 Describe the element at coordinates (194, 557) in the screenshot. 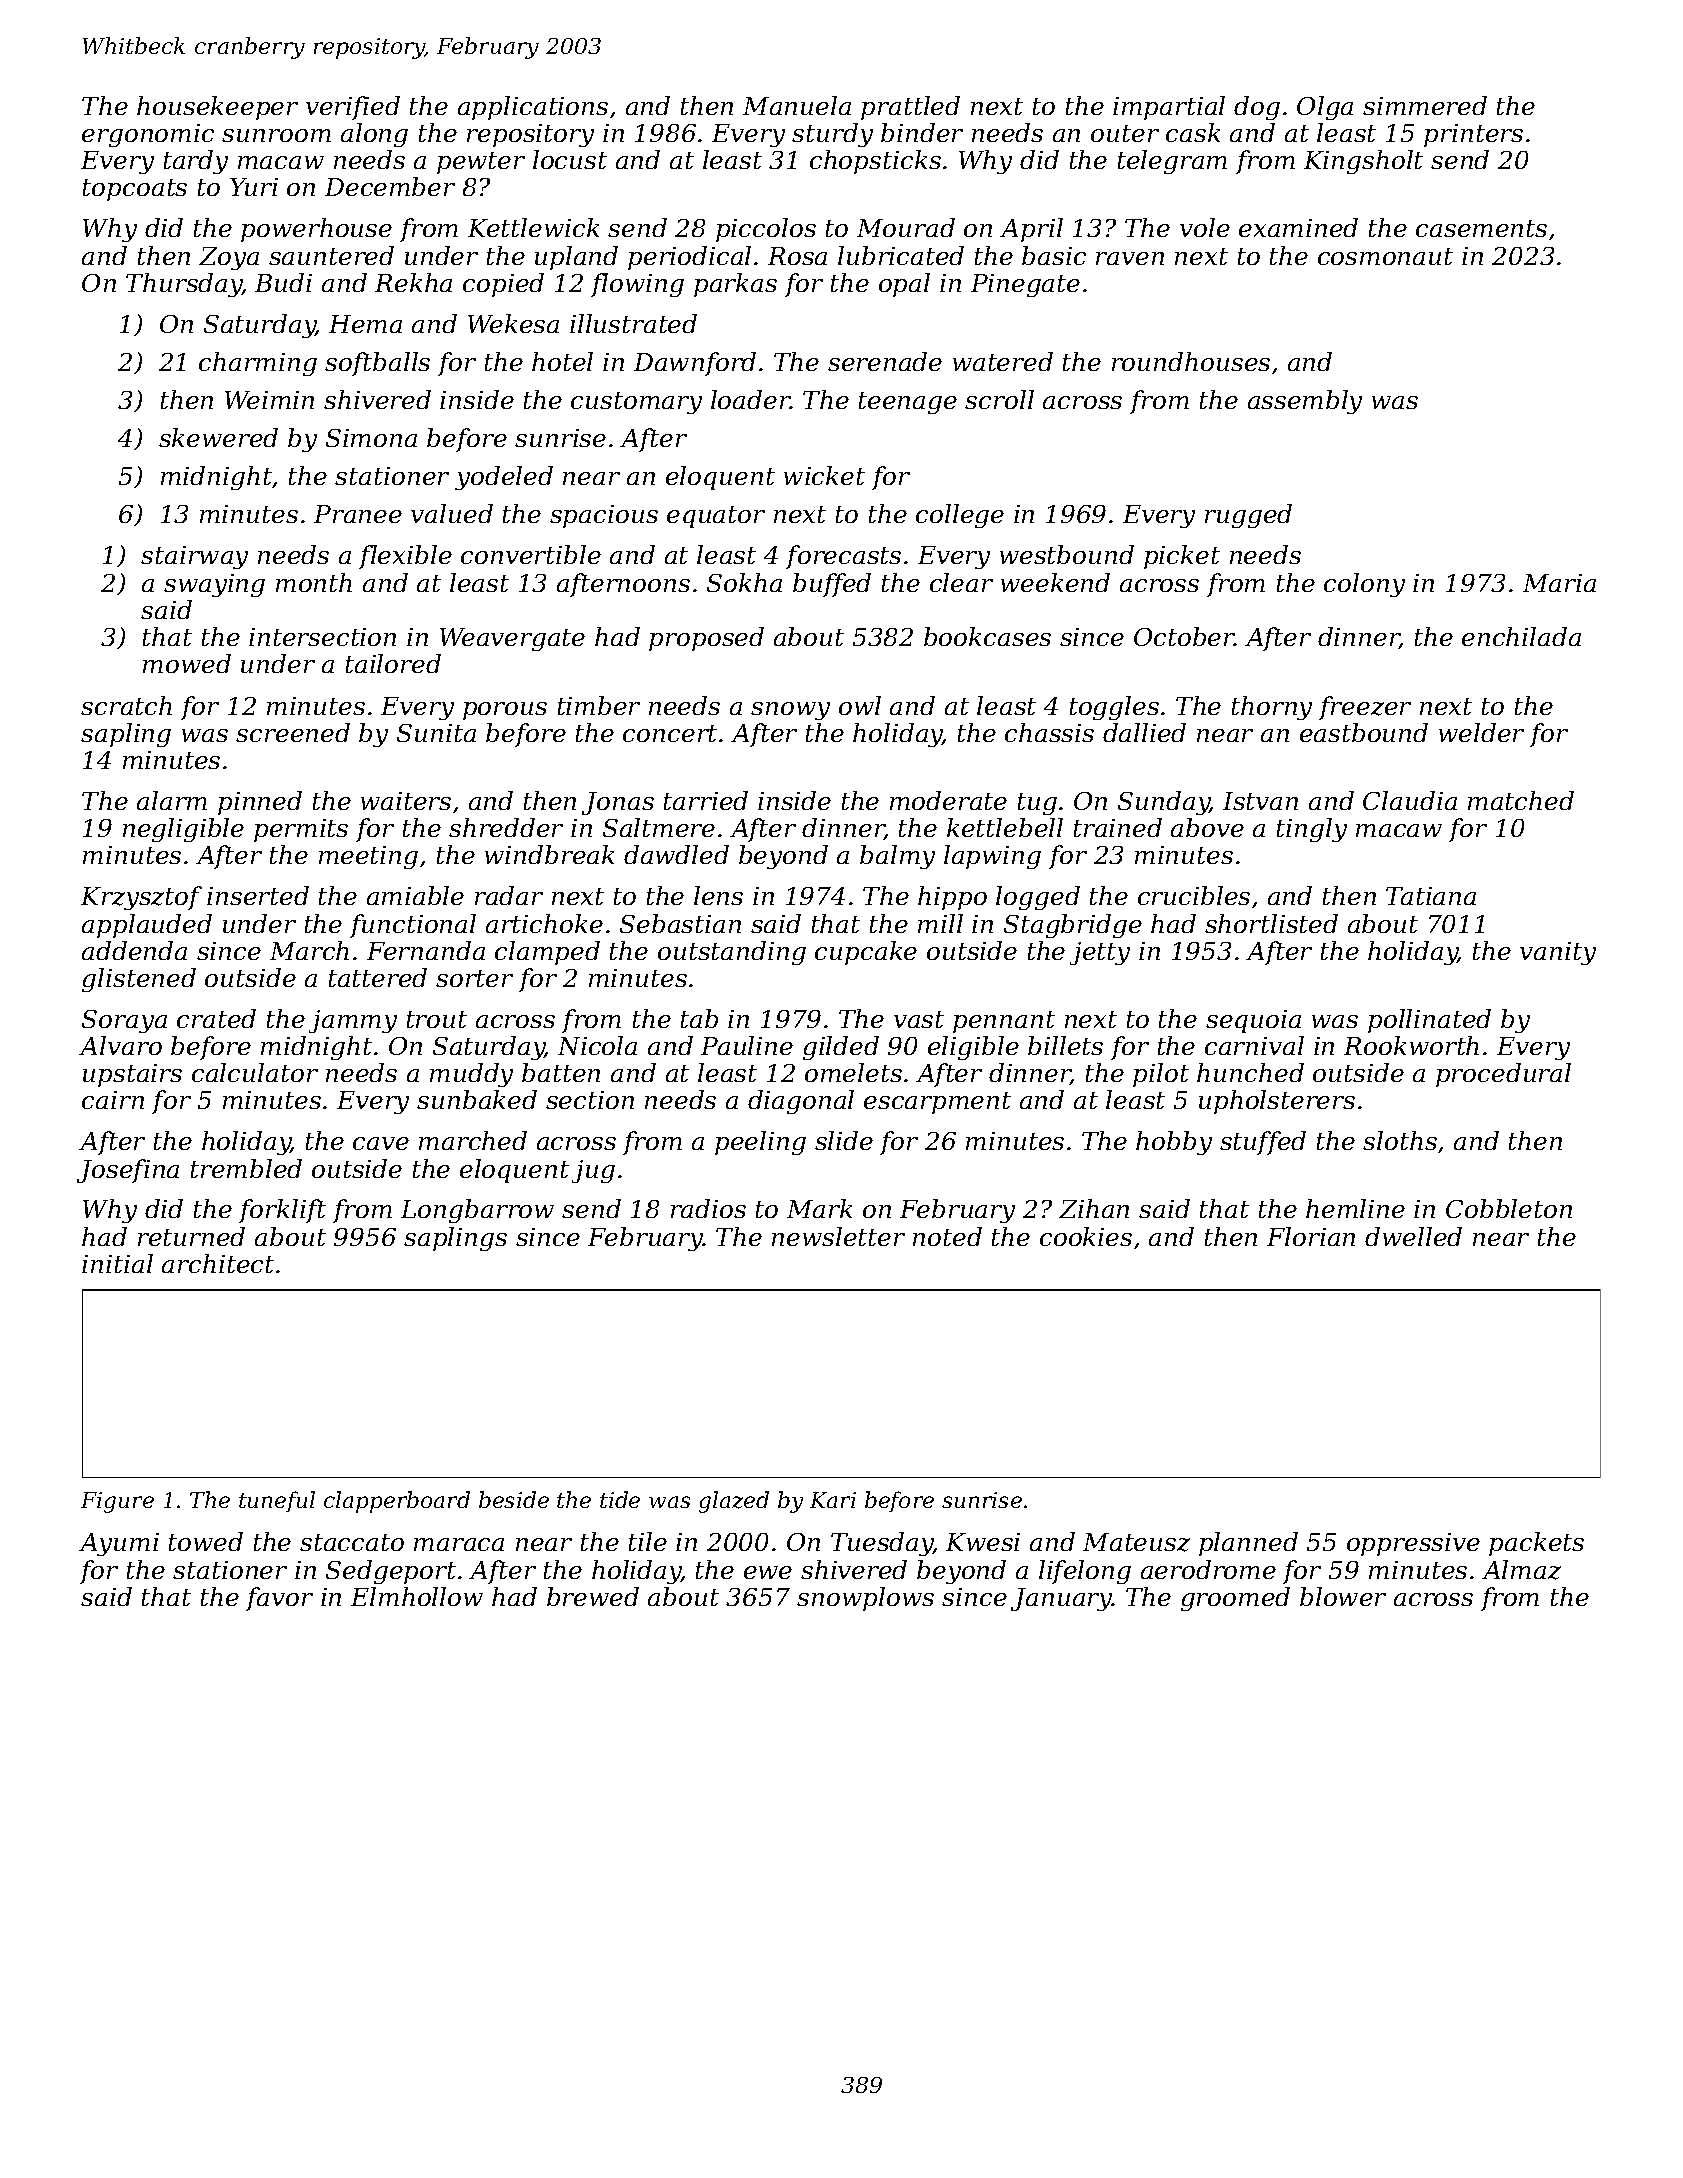

I see `stairway` at that location.
